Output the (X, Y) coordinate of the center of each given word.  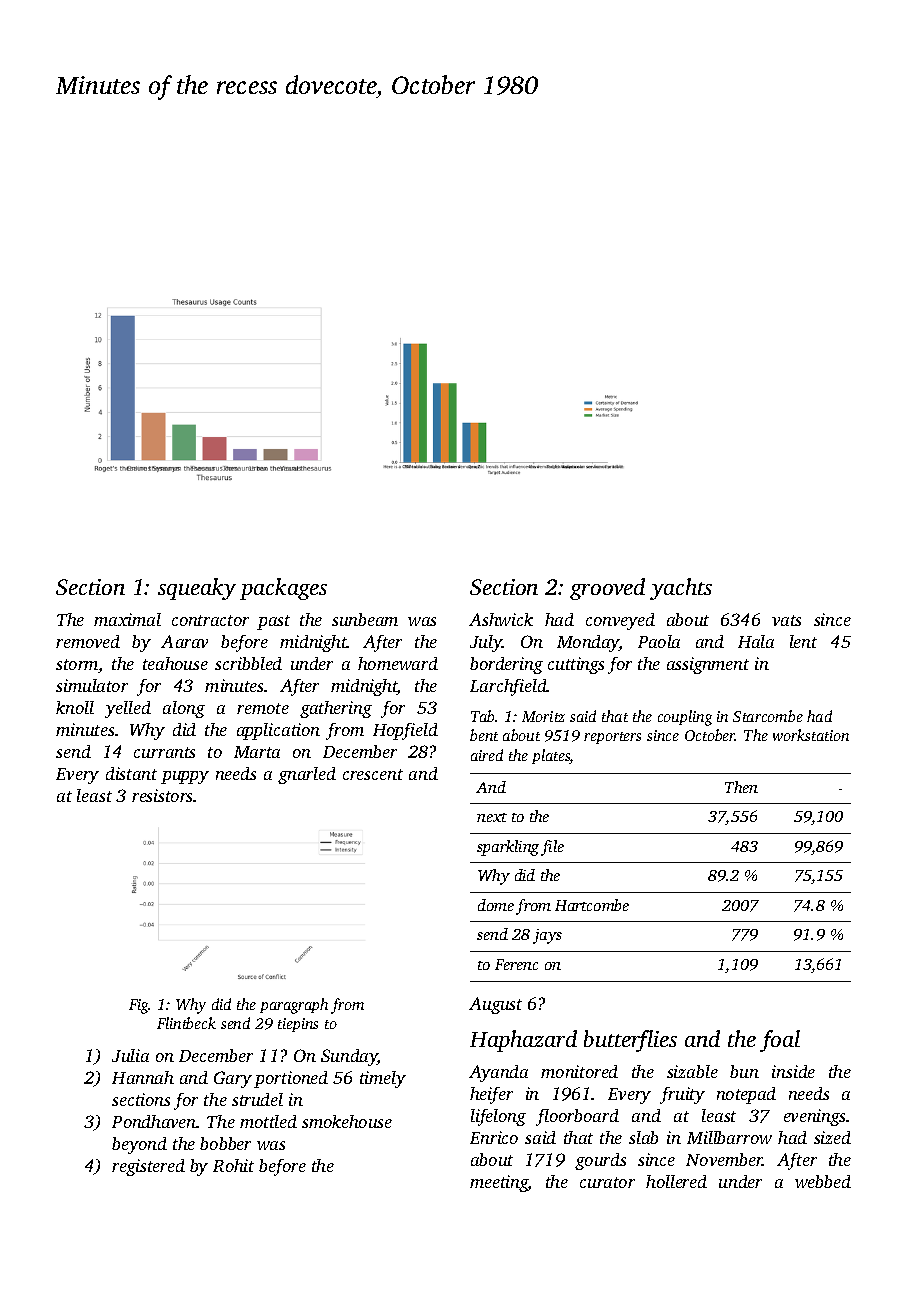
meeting (499, 1183)
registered (148, 1167)
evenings (814, 1117)
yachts (681, 589)
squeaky (197, 589)
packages (283, 589)
